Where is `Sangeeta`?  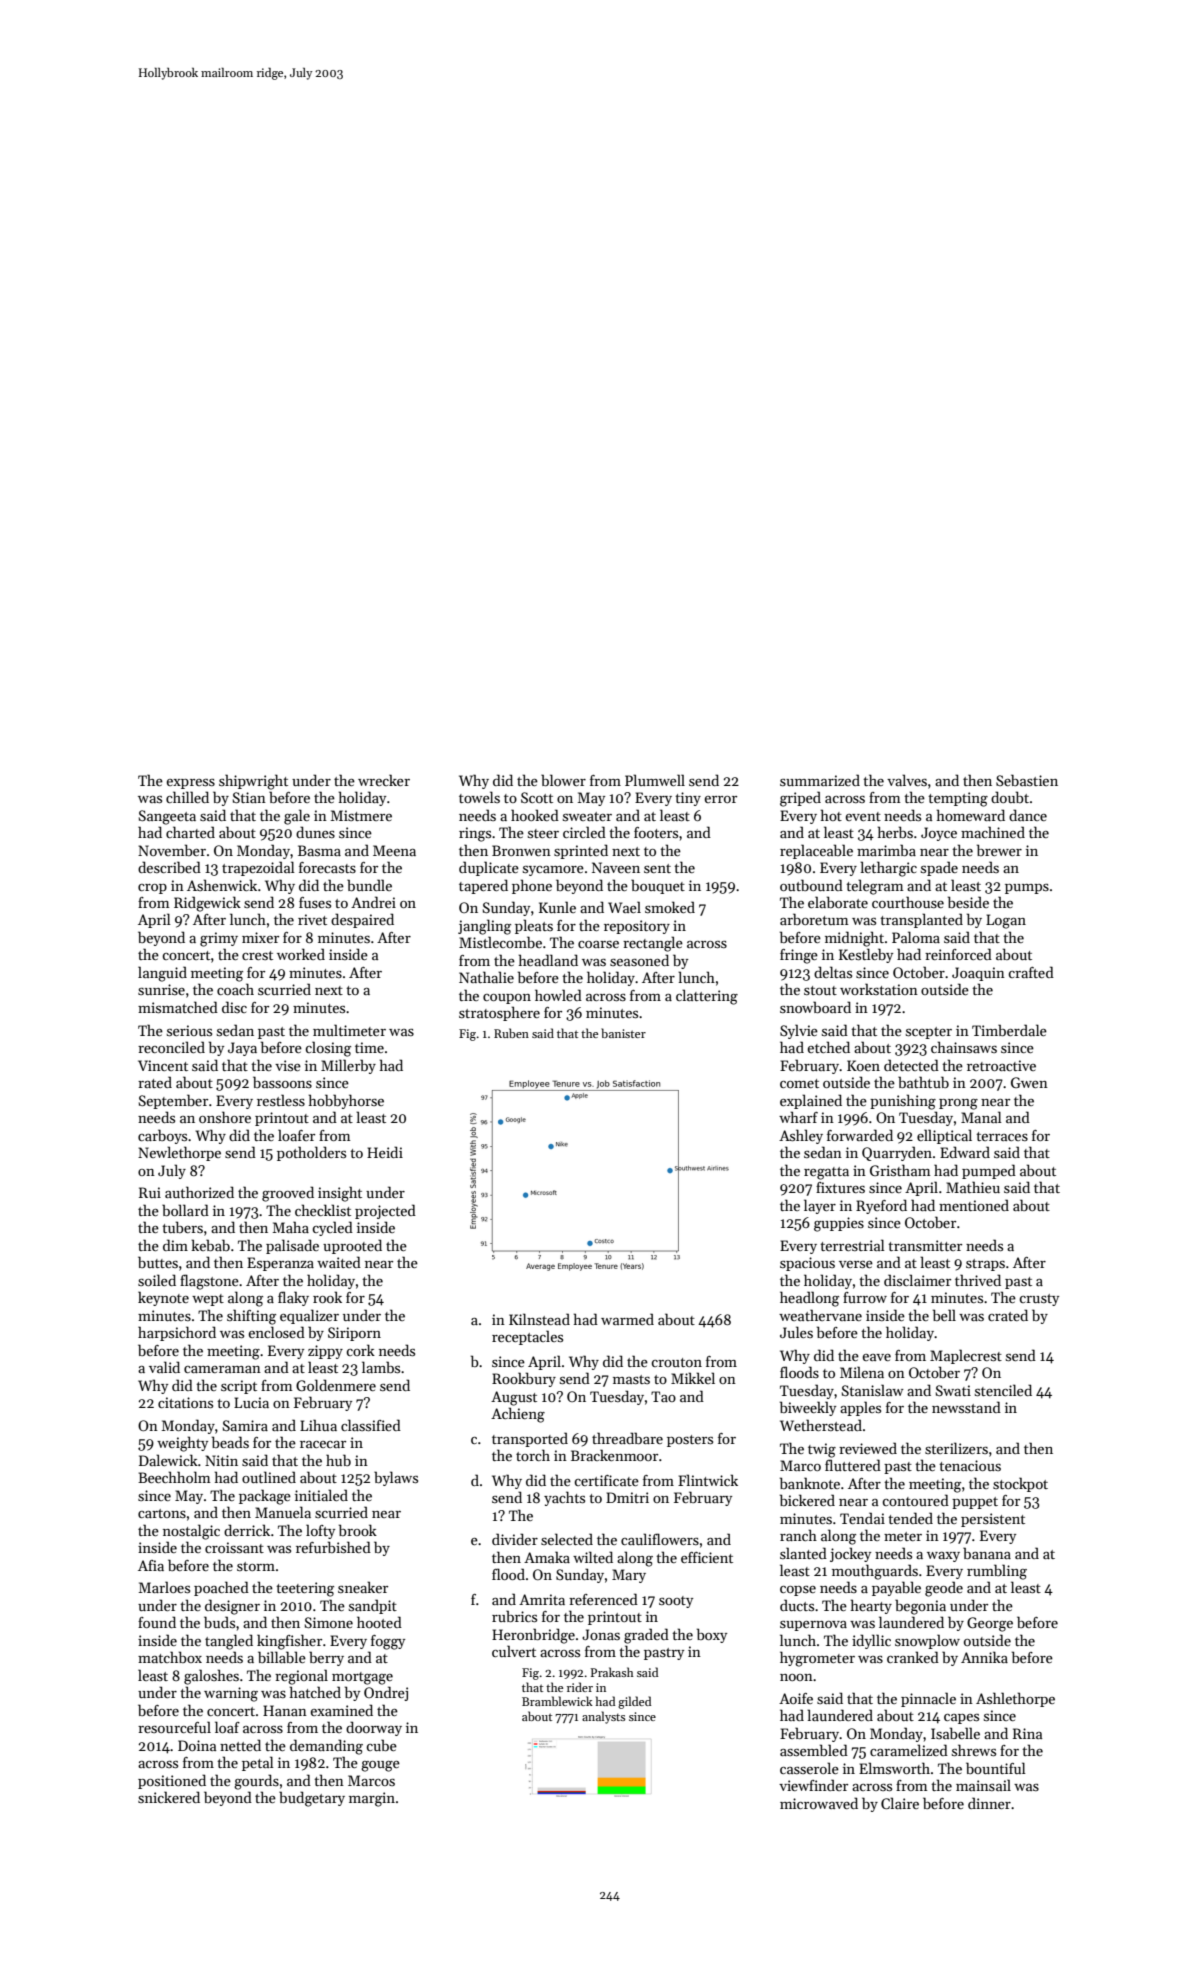
Sangeeta is located at coordinates (167, 817).
